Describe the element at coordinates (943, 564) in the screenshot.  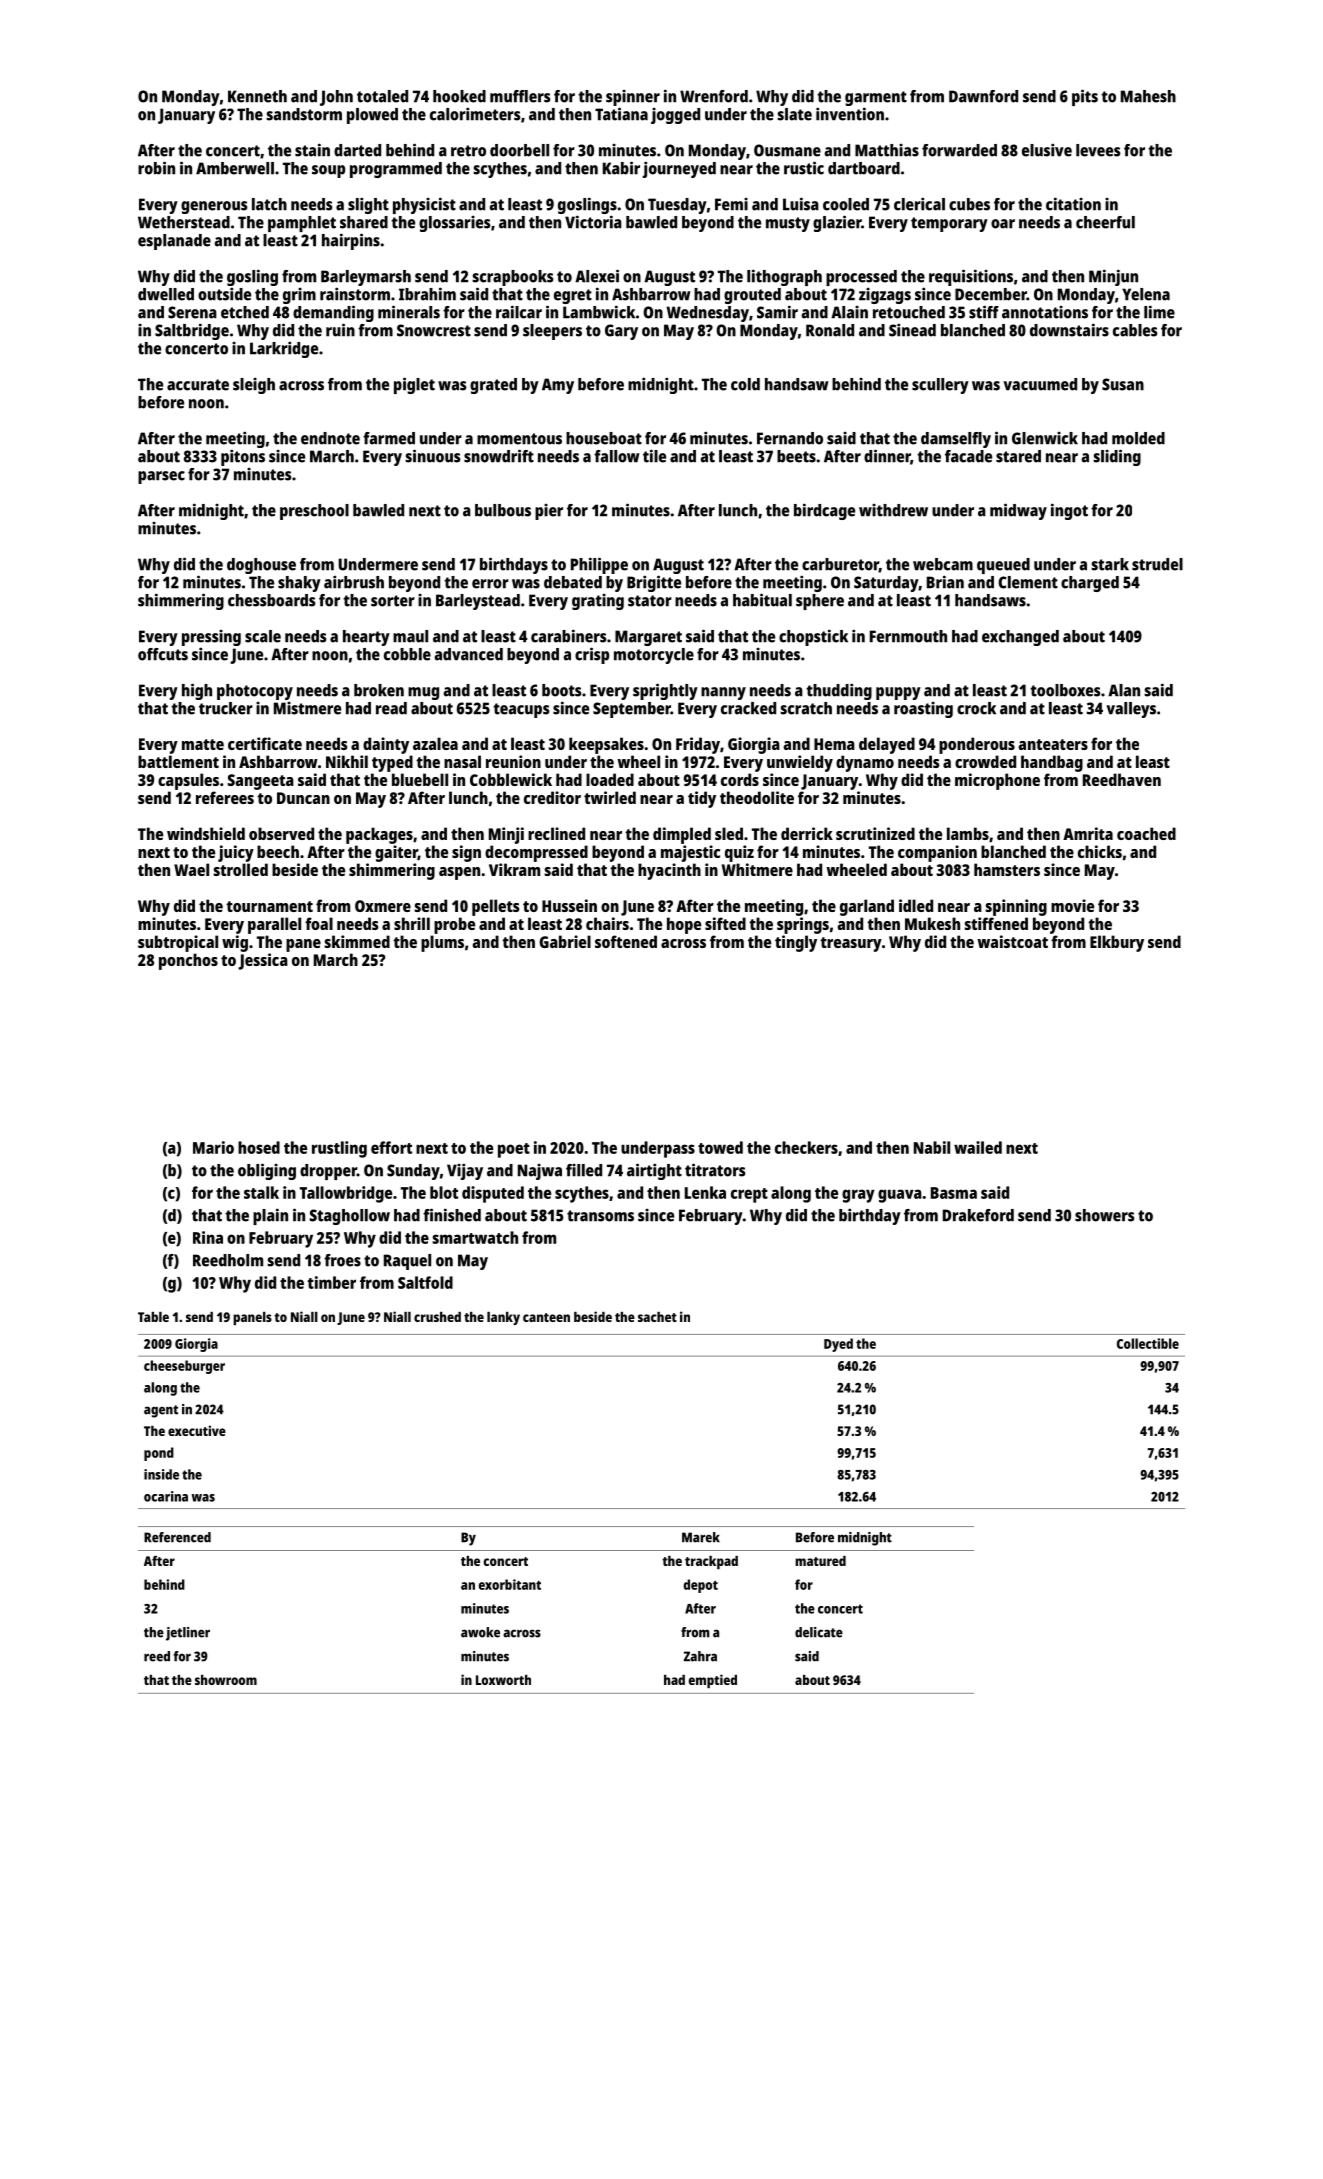
I see `webcam` at that location.
